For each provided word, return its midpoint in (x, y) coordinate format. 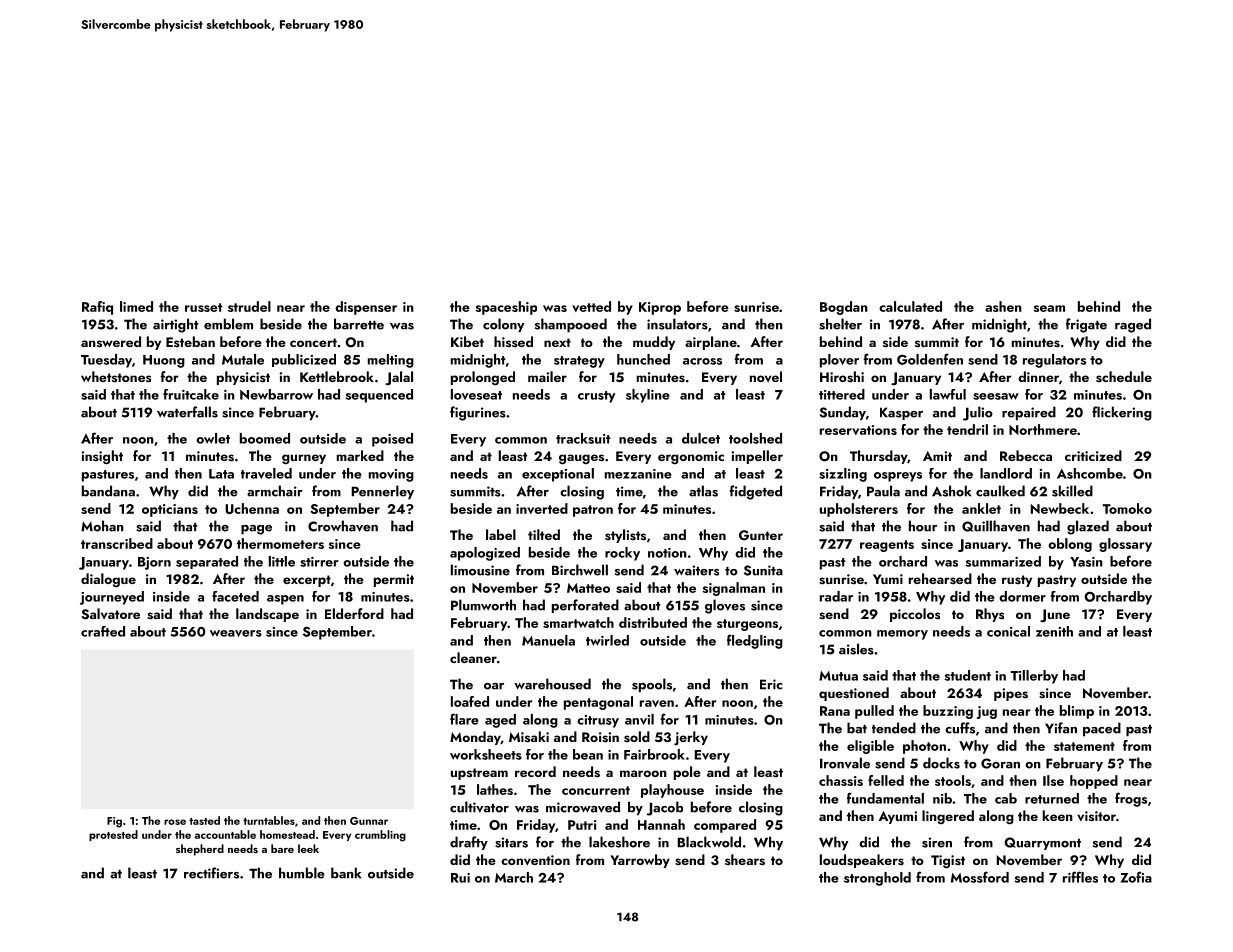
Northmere (1043, 429)
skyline (648, 396)
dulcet (701, 438)
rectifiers (211, 873)
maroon (643, 773)
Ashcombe (1090, 473)
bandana (108, 491)
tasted (204, 820)
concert (313, 342)
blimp (1077, 712)
